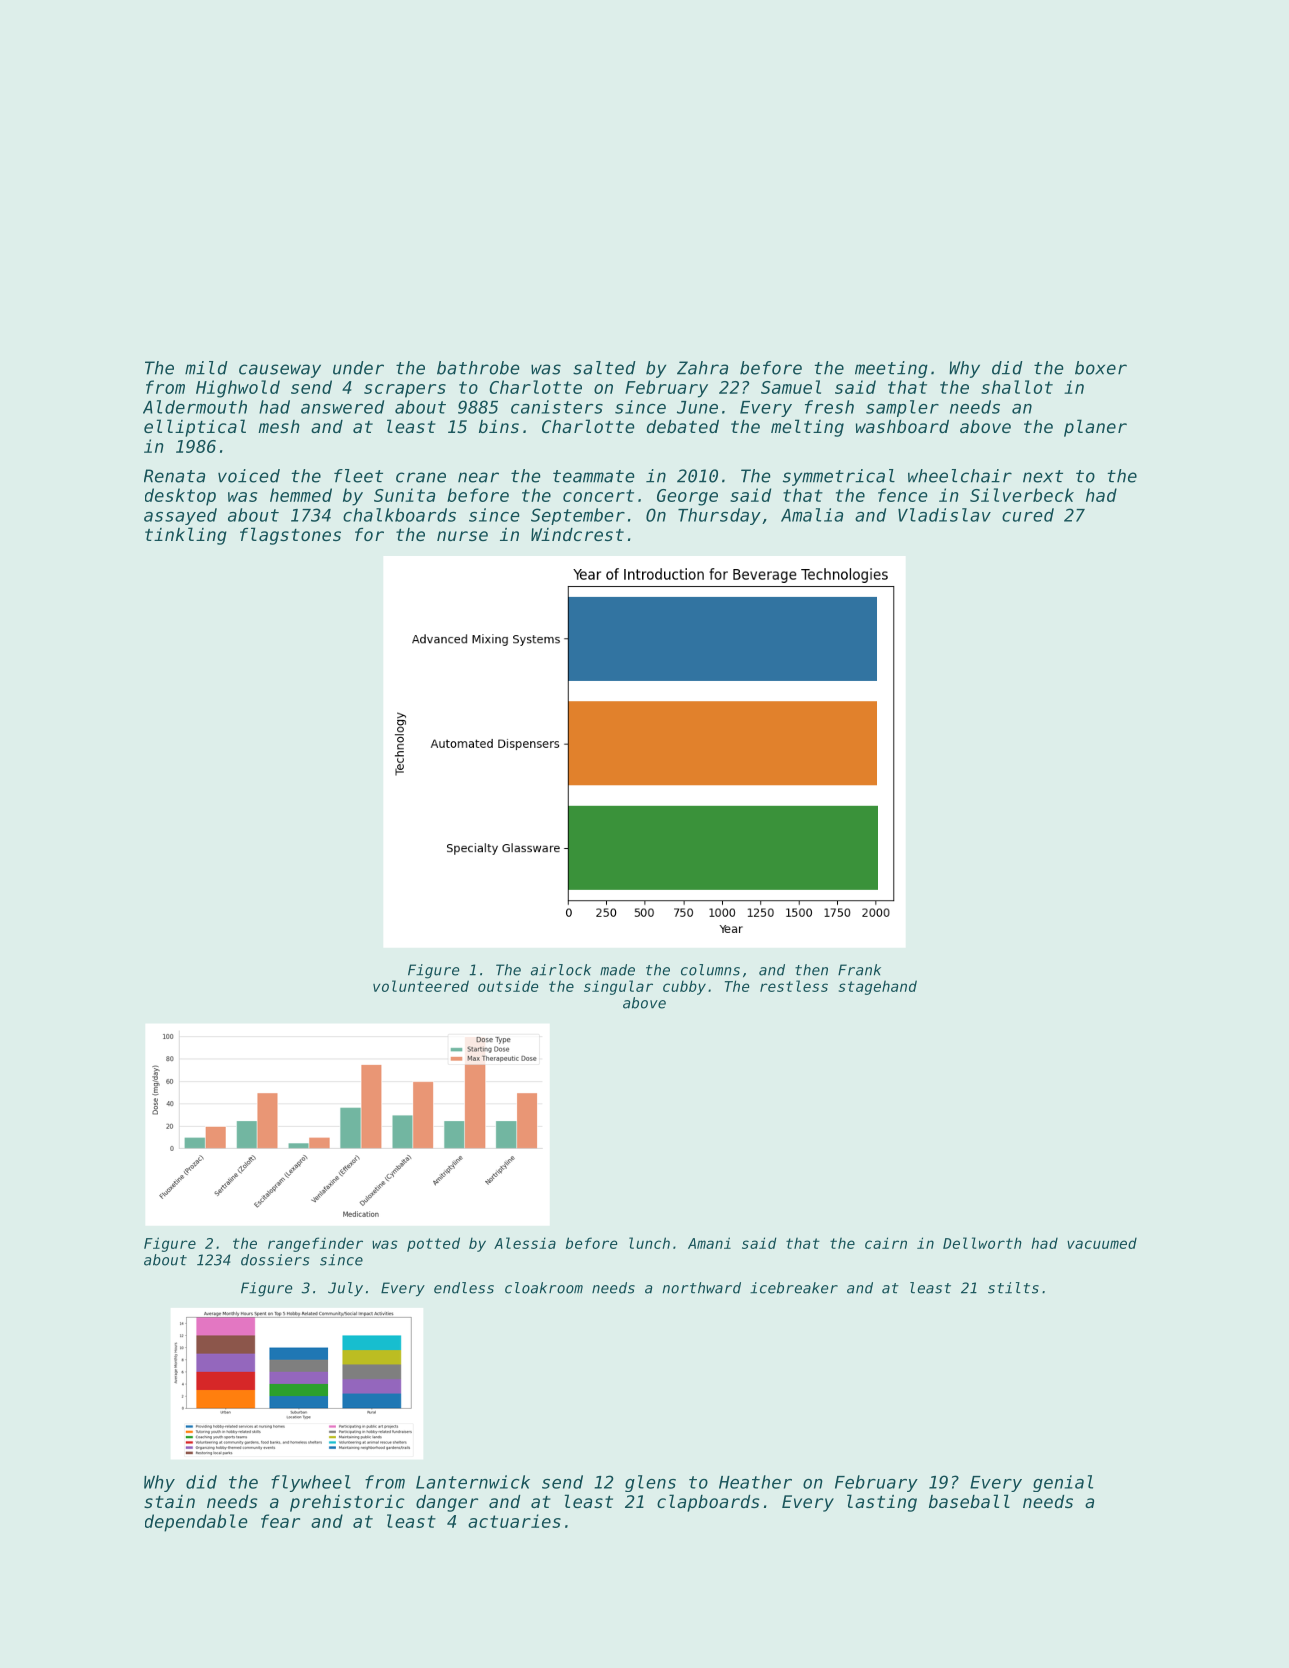  What do you see at coordinates (280, 1521) in the page?
I see `fear` at bounding box center [280, 1521].
